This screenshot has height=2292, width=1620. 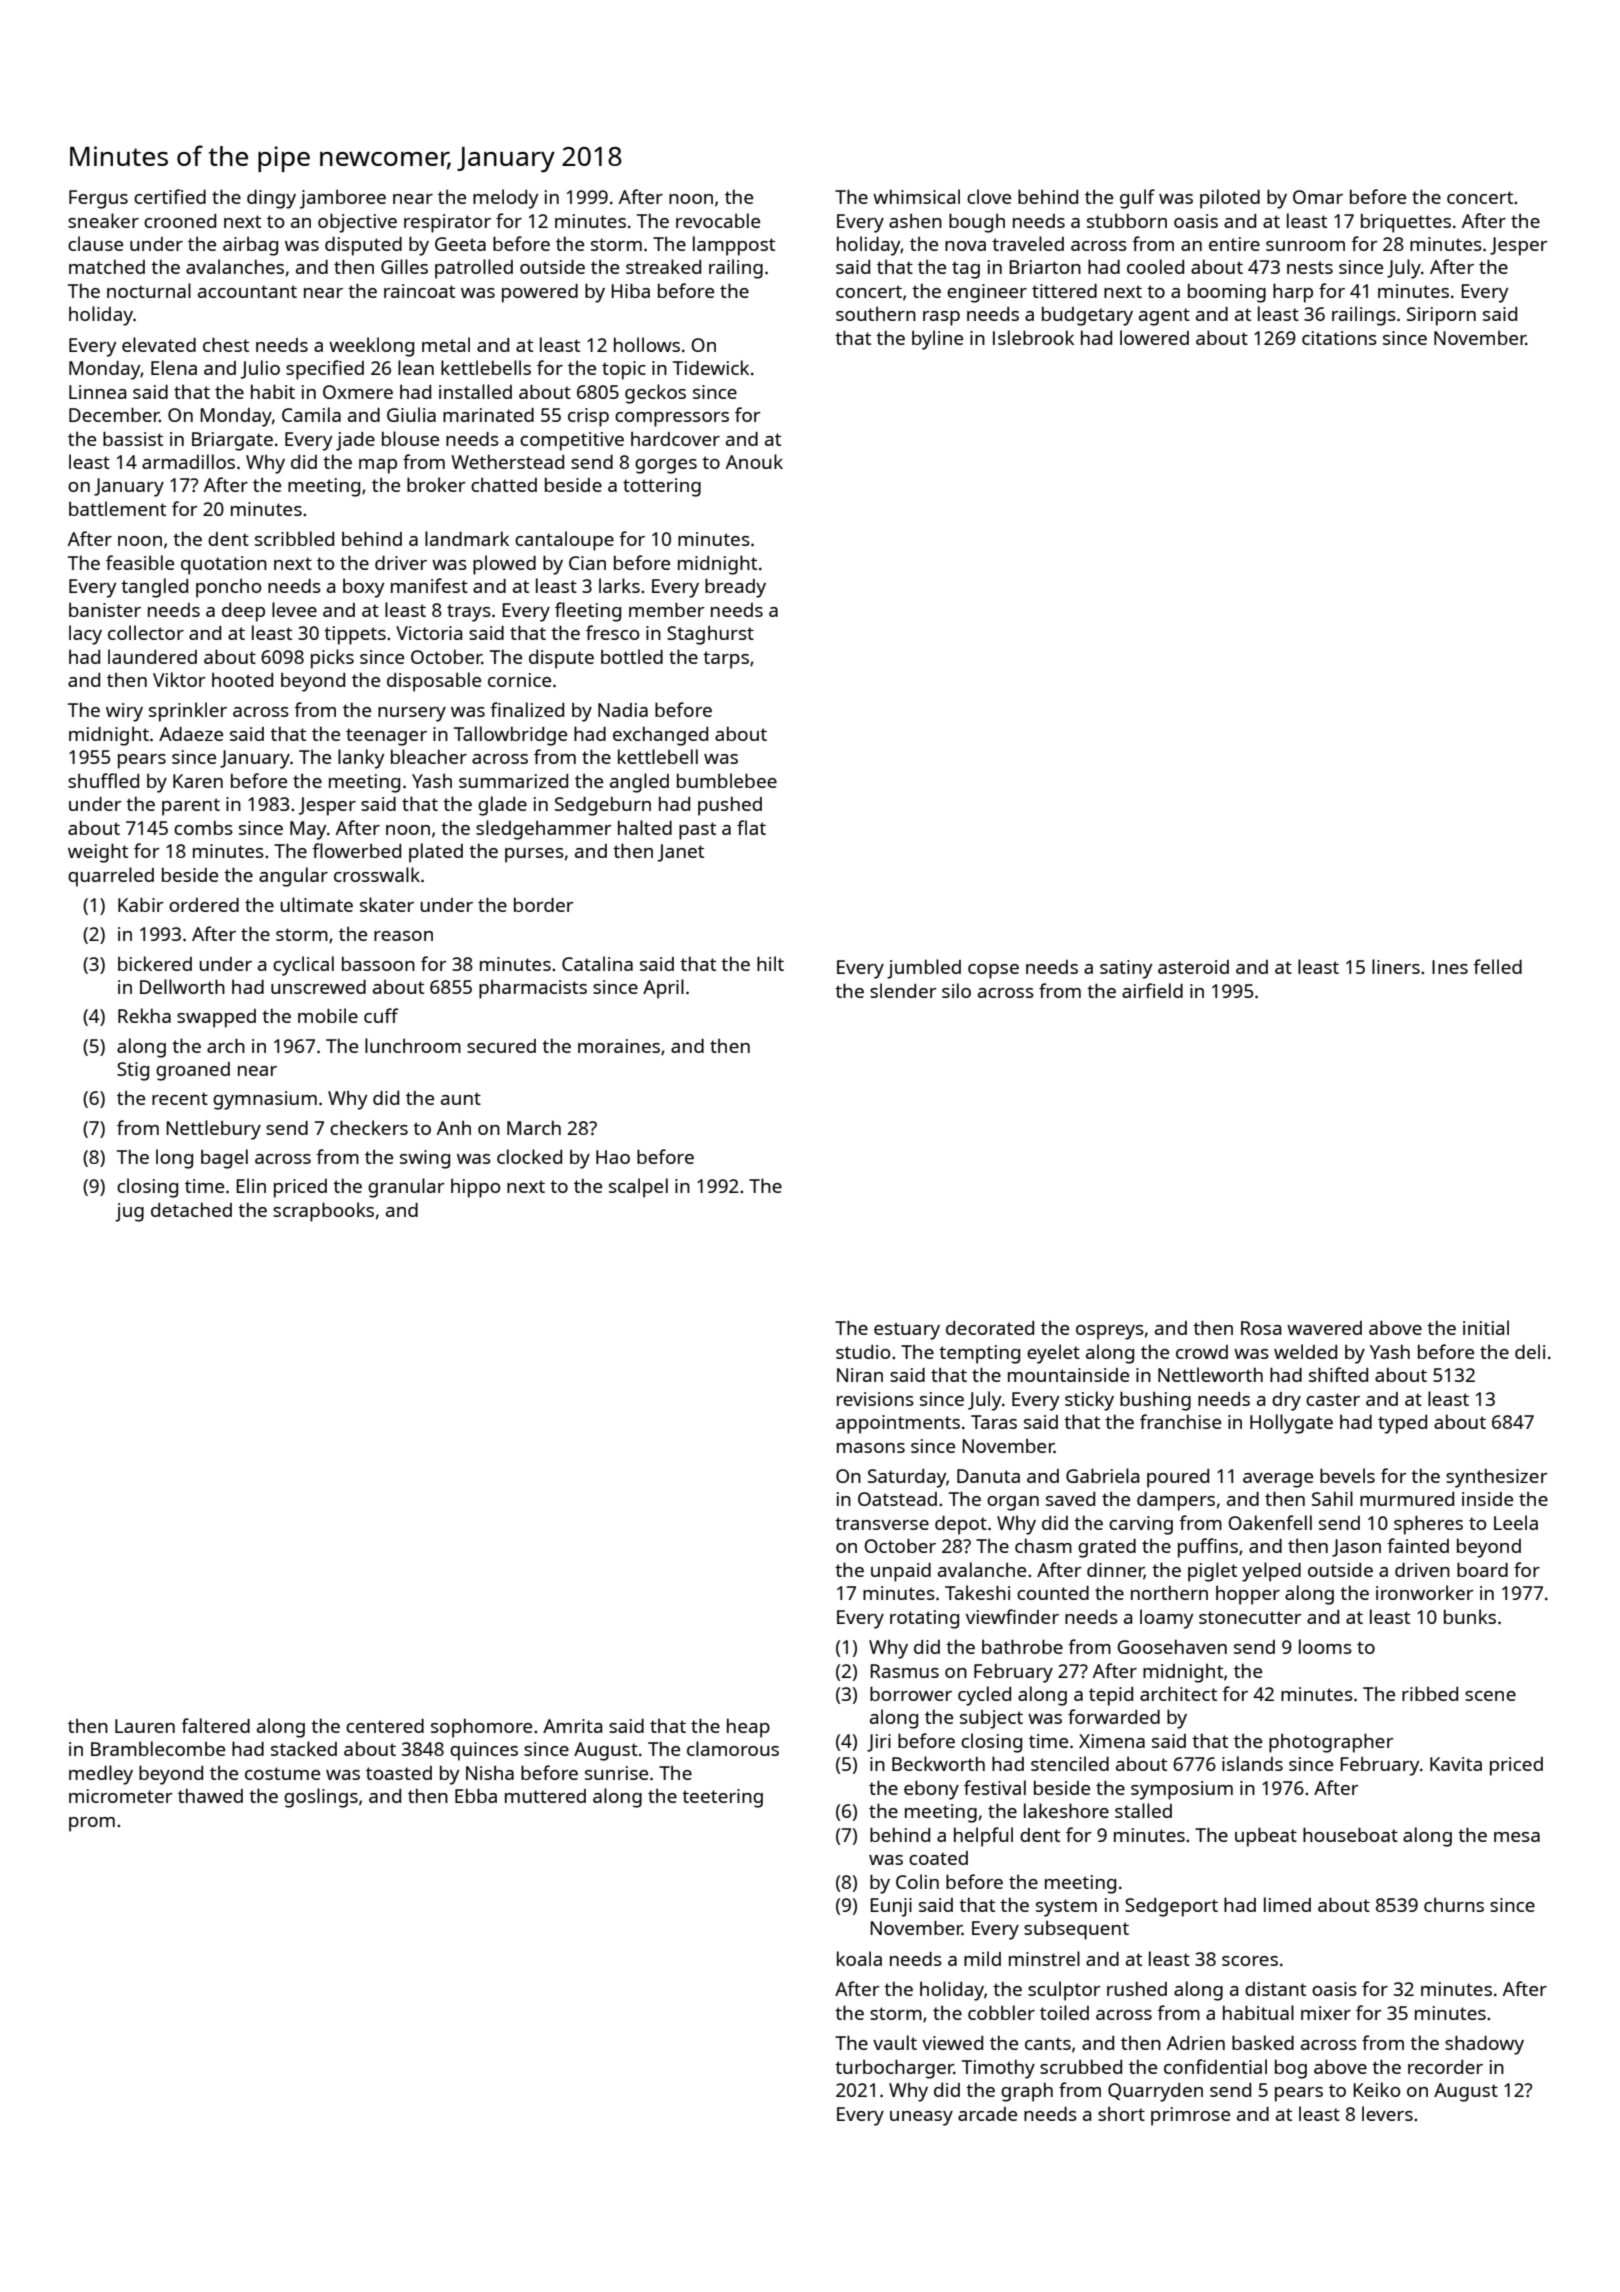 I want to click on metal, so click(x=446, y=344).
